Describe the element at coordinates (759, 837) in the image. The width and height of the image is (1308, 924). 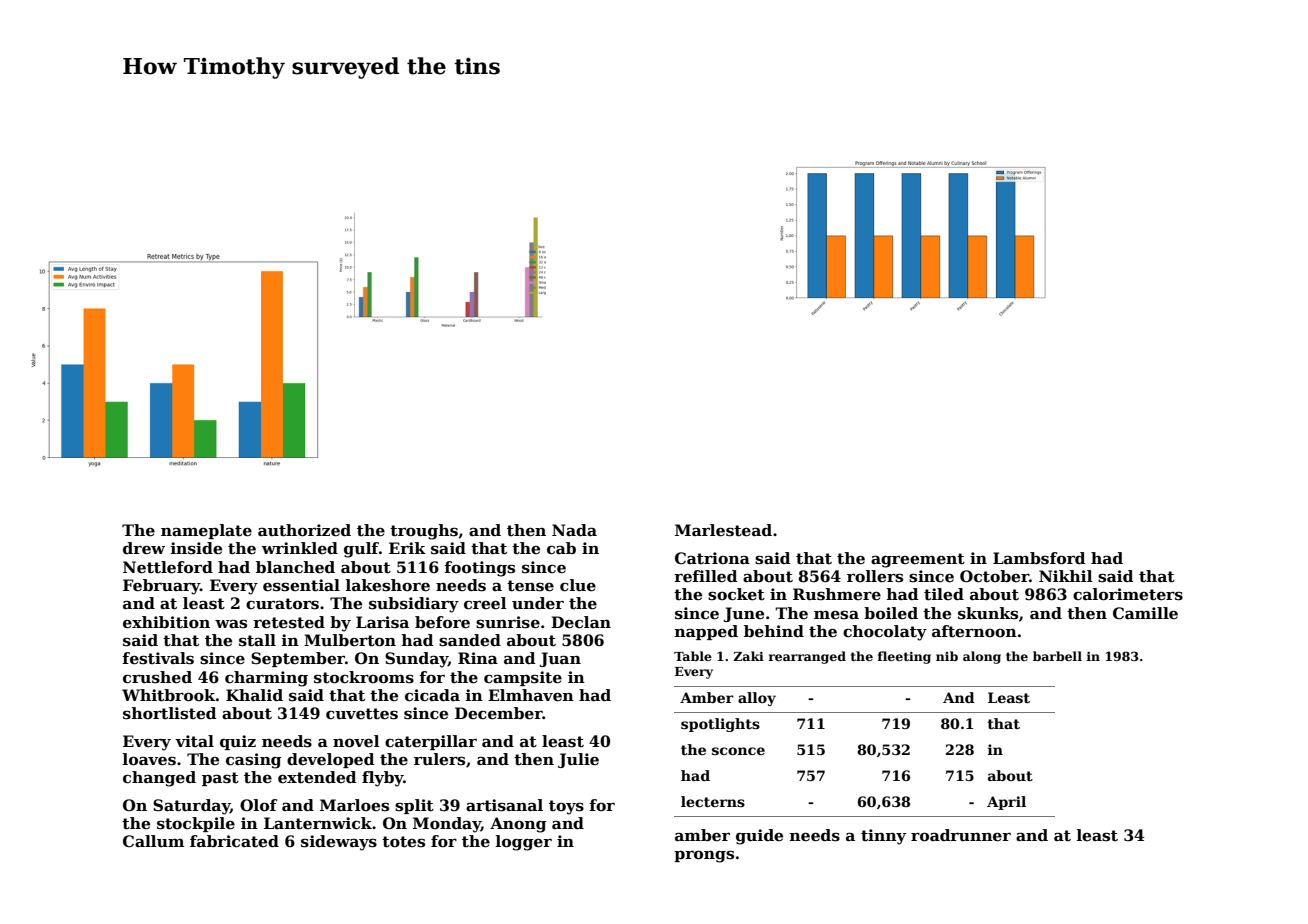
I see `guide` at that location.
